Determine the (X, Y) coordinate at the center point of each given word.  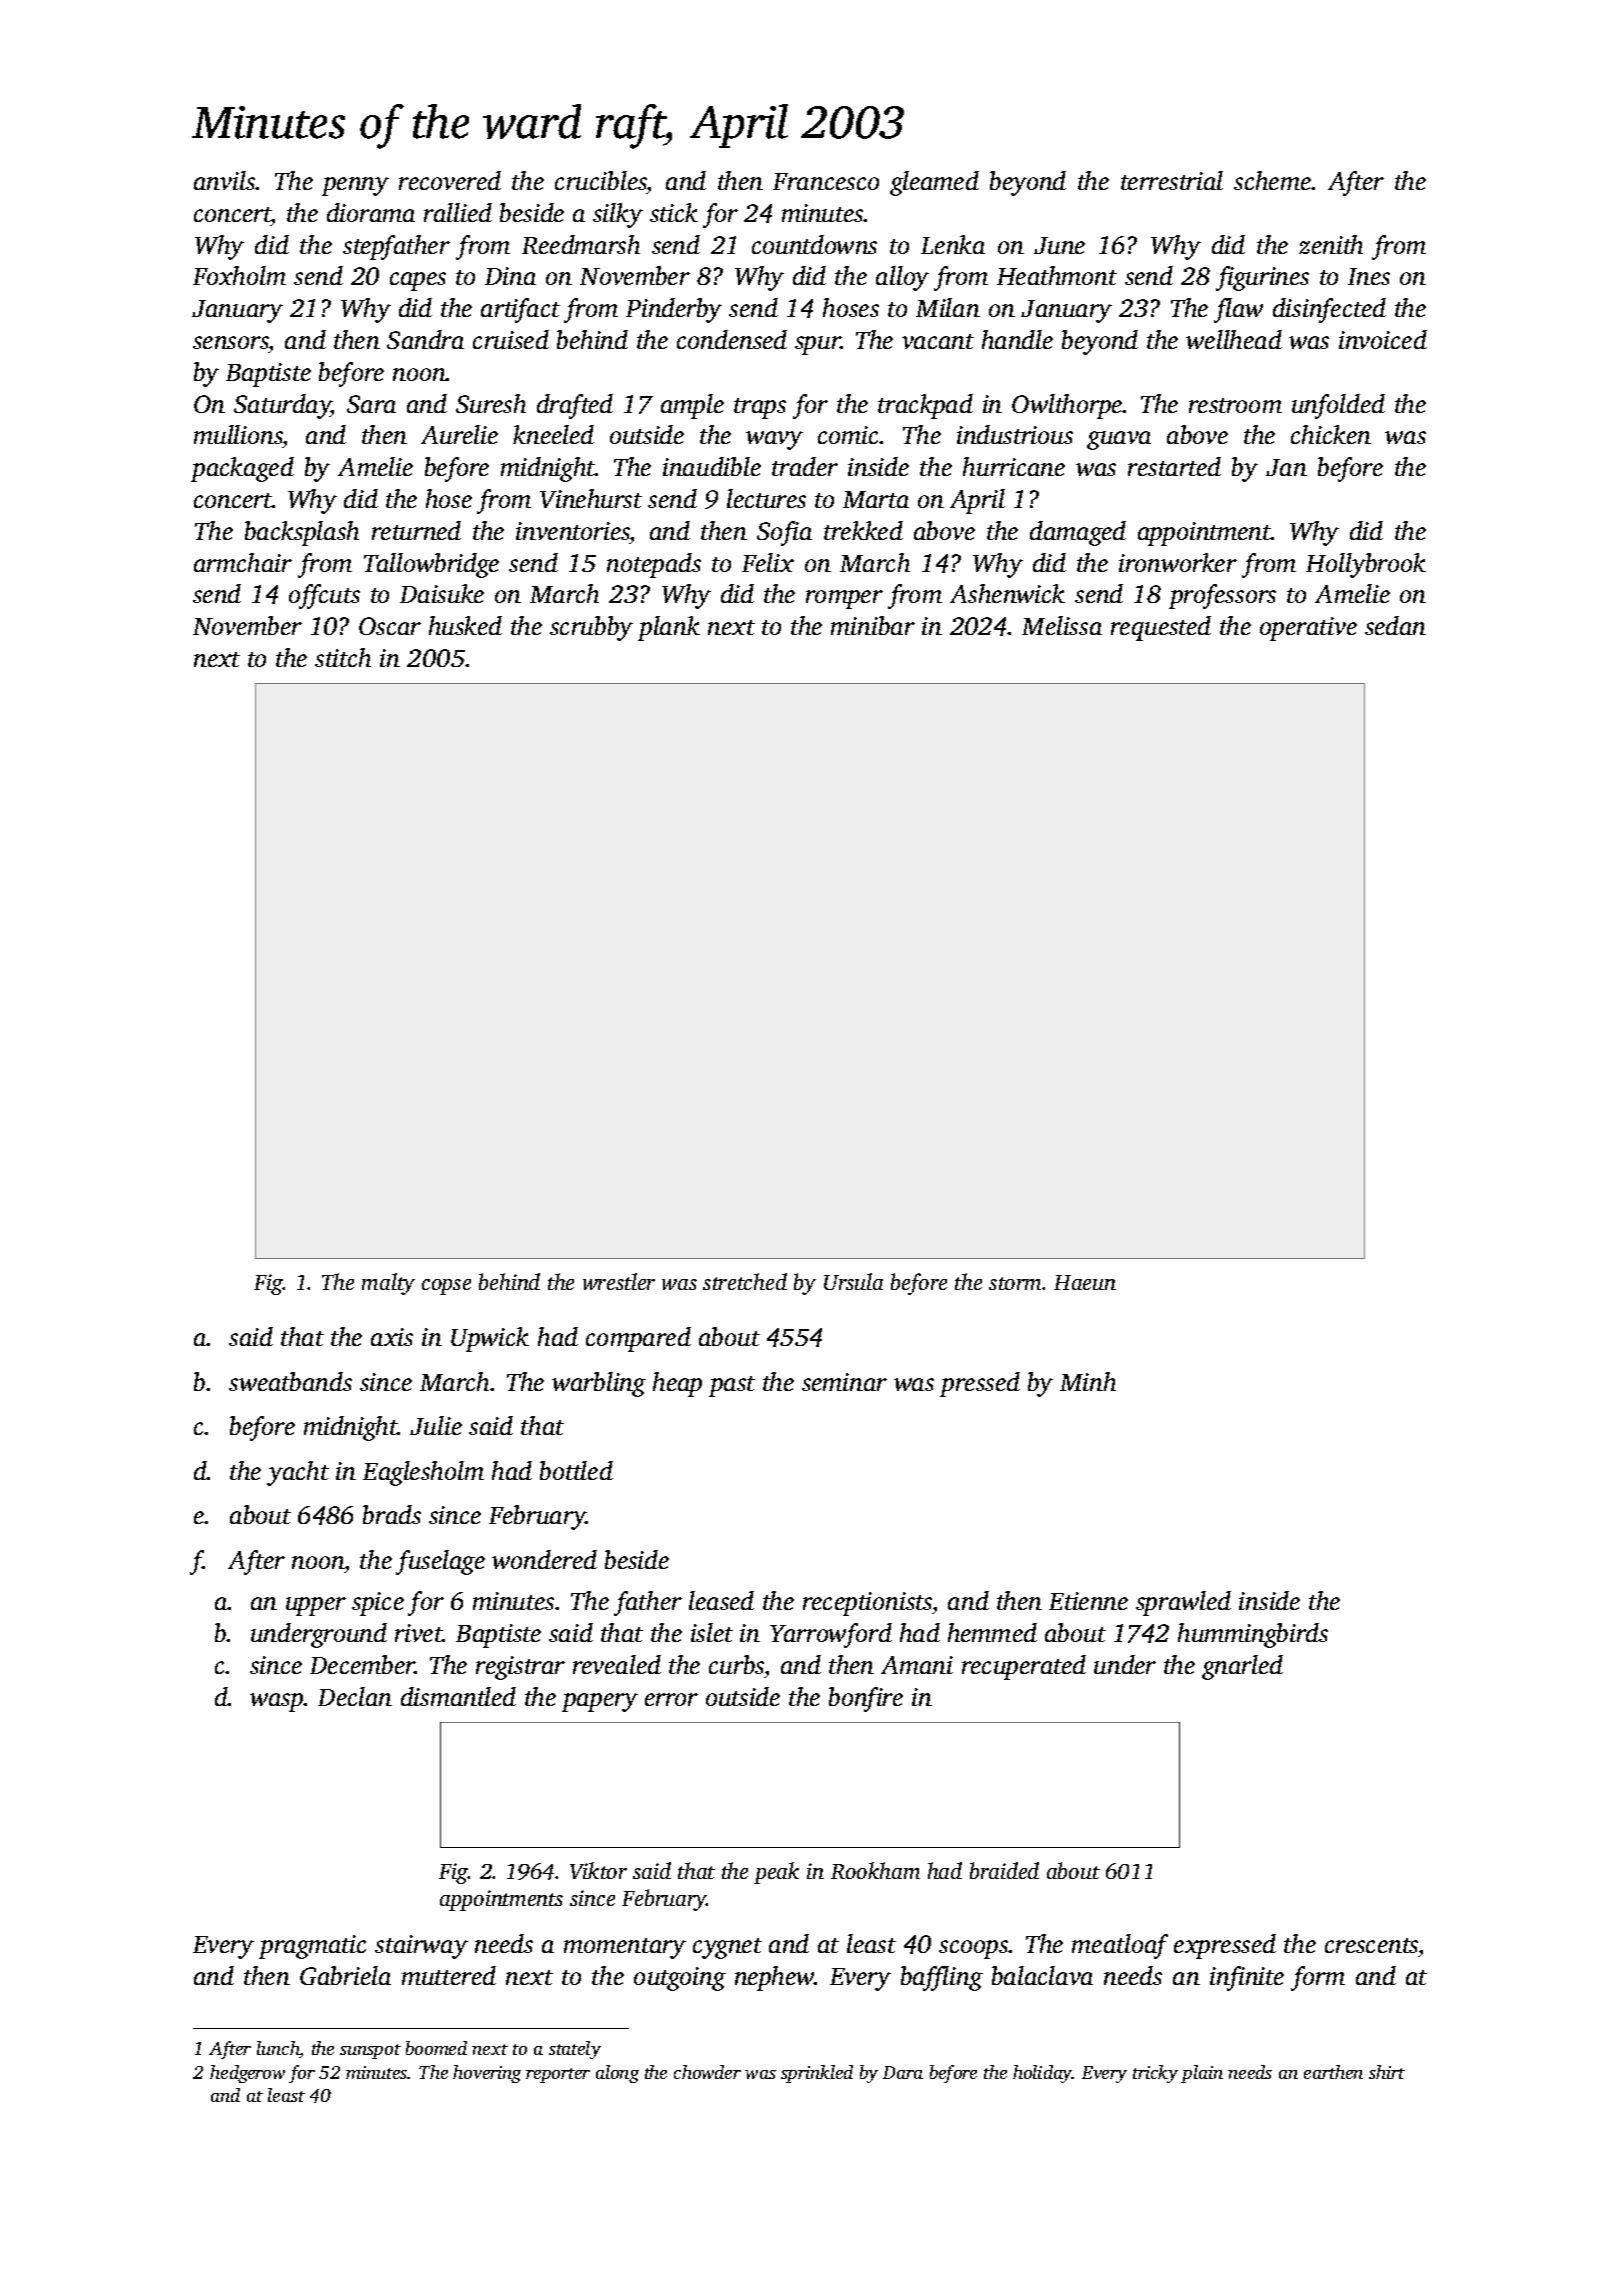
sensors (231, 342)
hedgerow (247, 2074)
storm (1015, 1283)
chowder (707, 2072)
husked (465, 625)
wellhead (1234, 339)
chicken (1331, 434)
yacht (298, 1473)
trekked (863, 530)
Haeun (1085, 1282)
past (732, 1386)
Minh (1088, 1381)
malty (388, 1284)
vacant (938, 341)
